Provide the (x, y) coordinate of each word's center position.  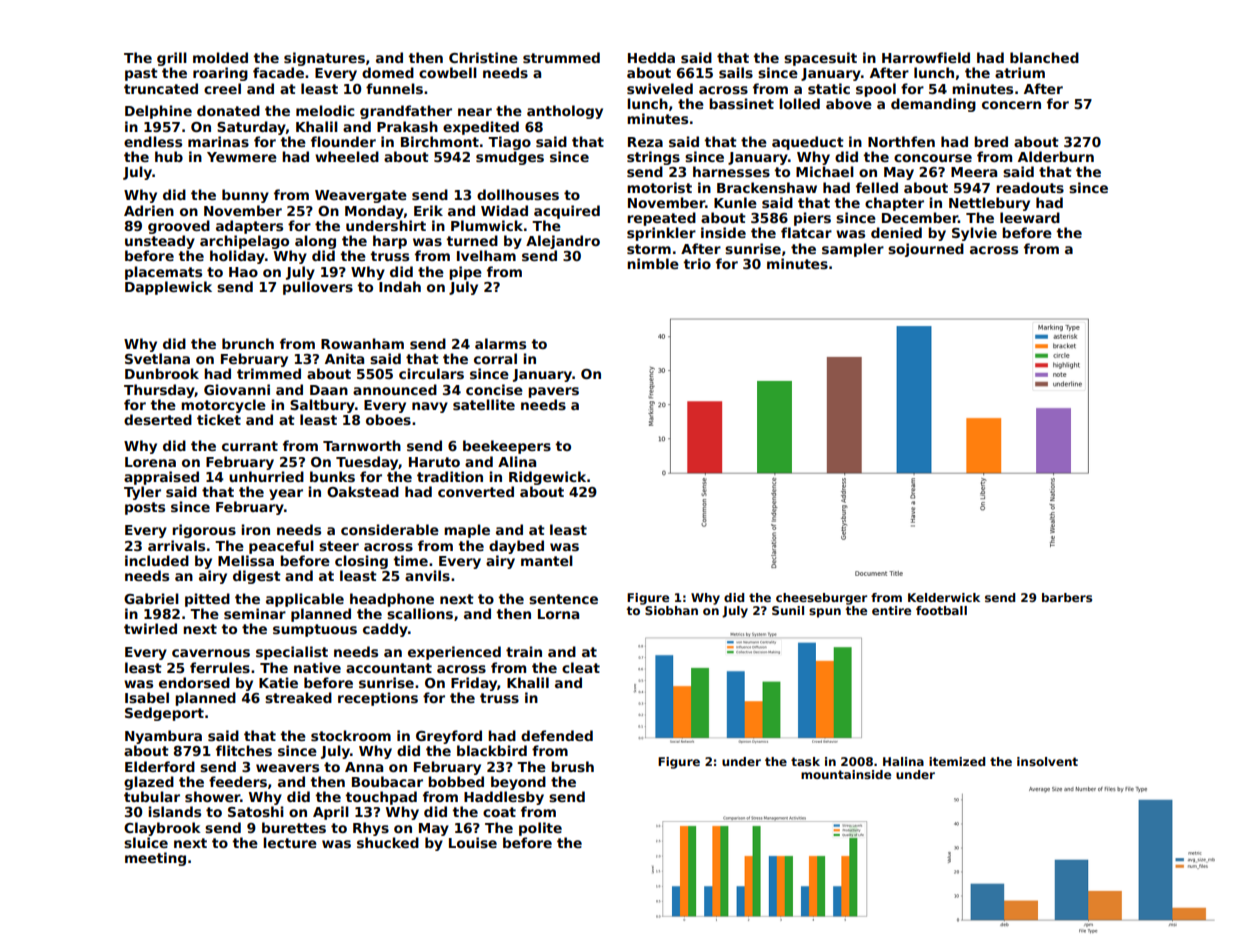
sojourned (926, 250)
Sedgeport (164, 714)
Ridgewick (547, 478)
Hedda (651, 57)
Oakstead (363, 491)
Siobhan (671, 610)
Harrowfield (926, 57)
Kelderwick (944, 597)
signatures (324, 59)
